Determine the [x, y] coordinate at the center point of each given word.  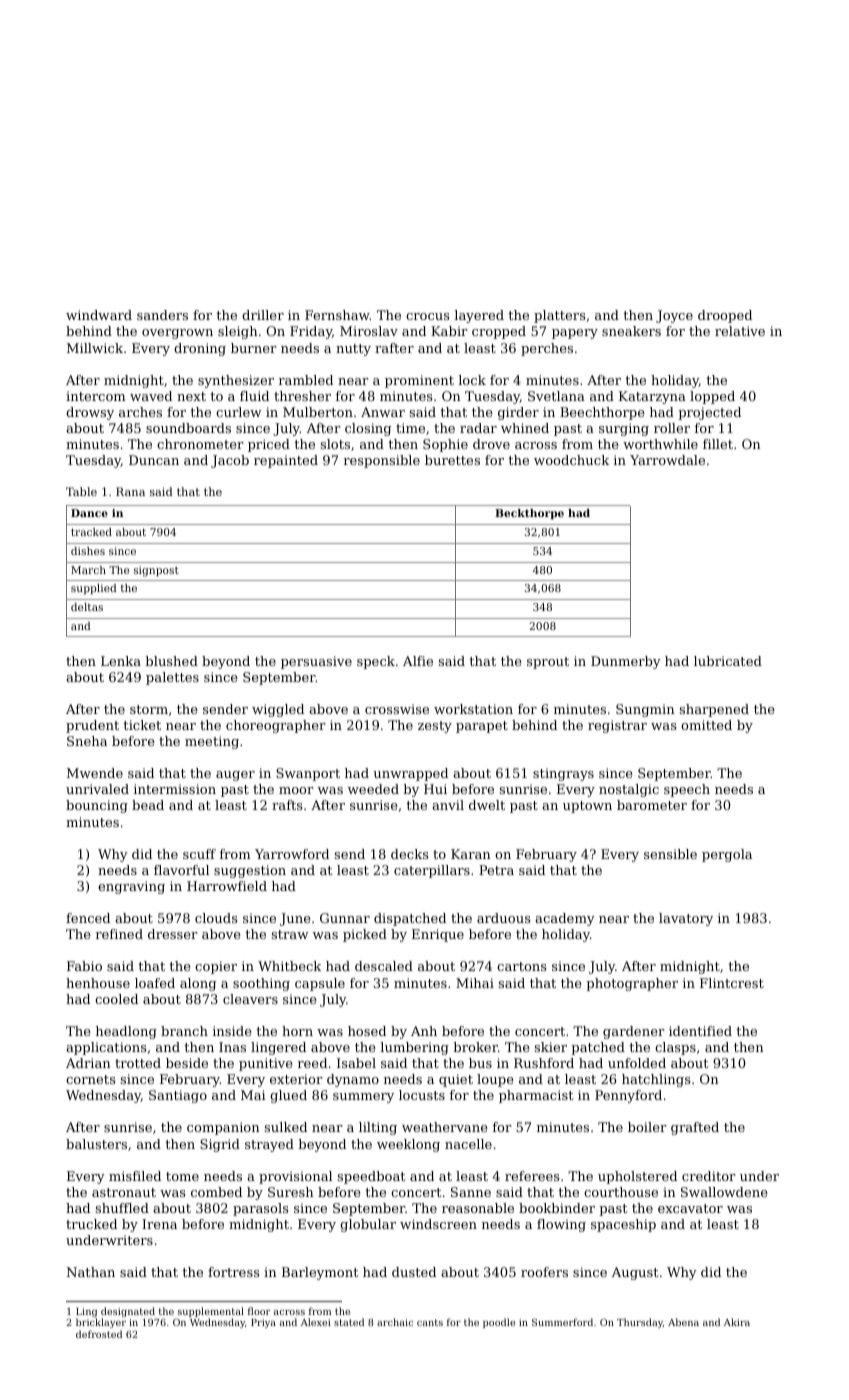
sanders [162, 315]
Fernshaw [337, 315]
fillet [718, 444]
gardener [634, 1032]
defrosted [99, 1334]
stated [349, 1322]
